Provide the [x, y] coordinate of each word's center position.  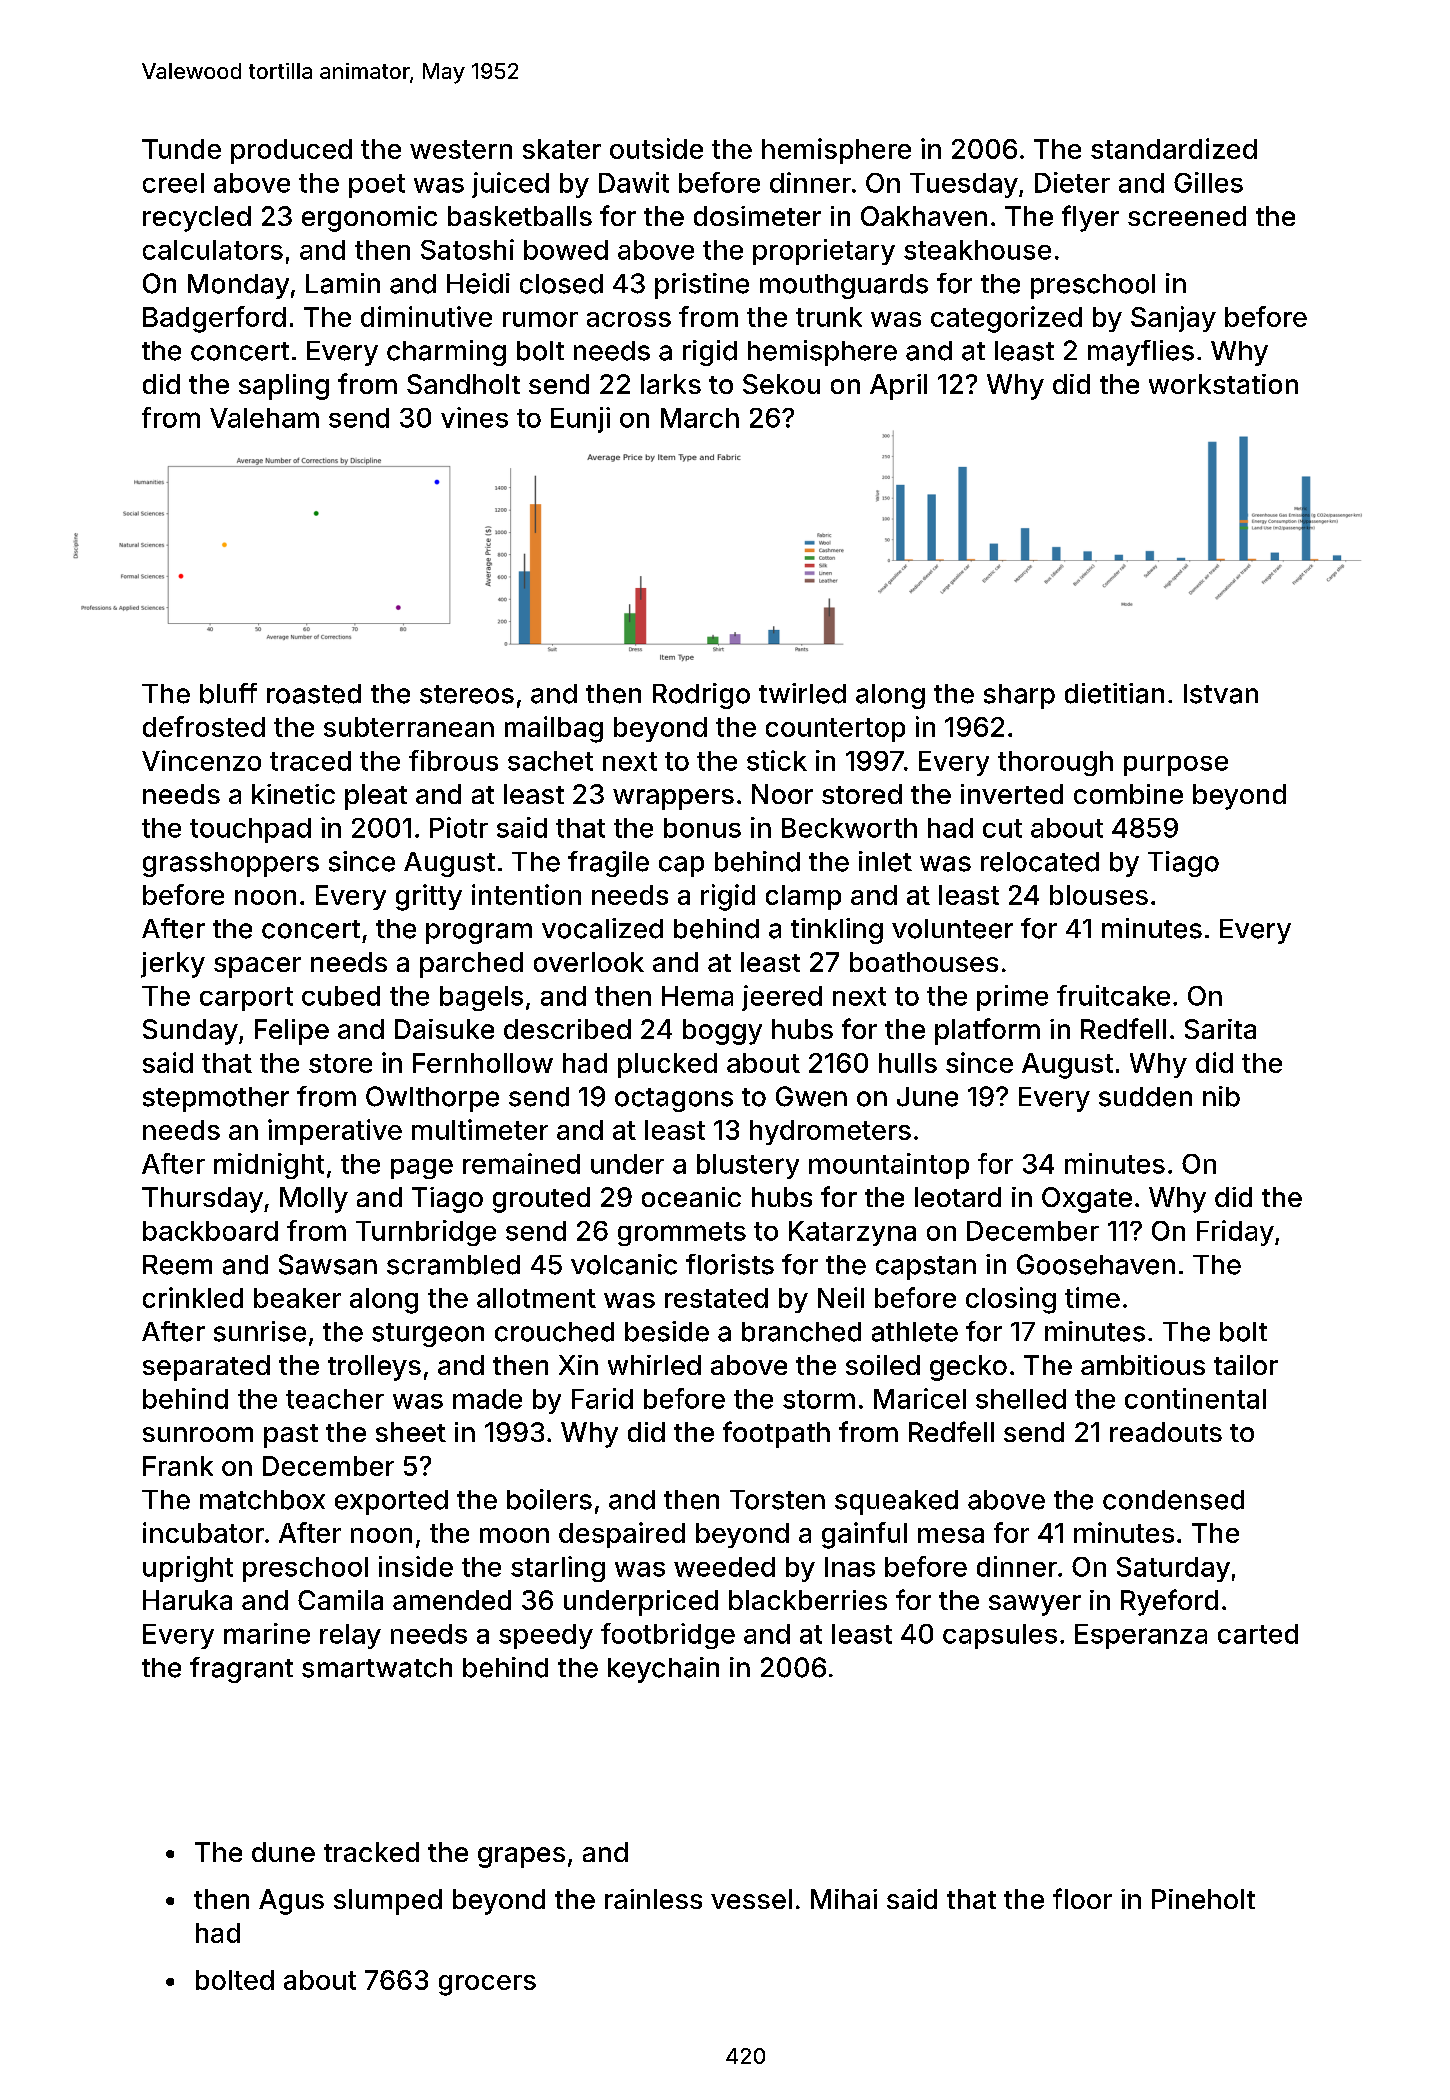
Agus [291, 1902]
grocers [487, 1985]
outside [656, 148]
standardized [1174, 148]
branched [801, 1332]
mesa [951, 1535]
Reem [177, 1265]
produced [291, 151]
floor [1082, 1898]
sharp [1019, 696]
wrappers [673, 799]
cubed [341, 996]
